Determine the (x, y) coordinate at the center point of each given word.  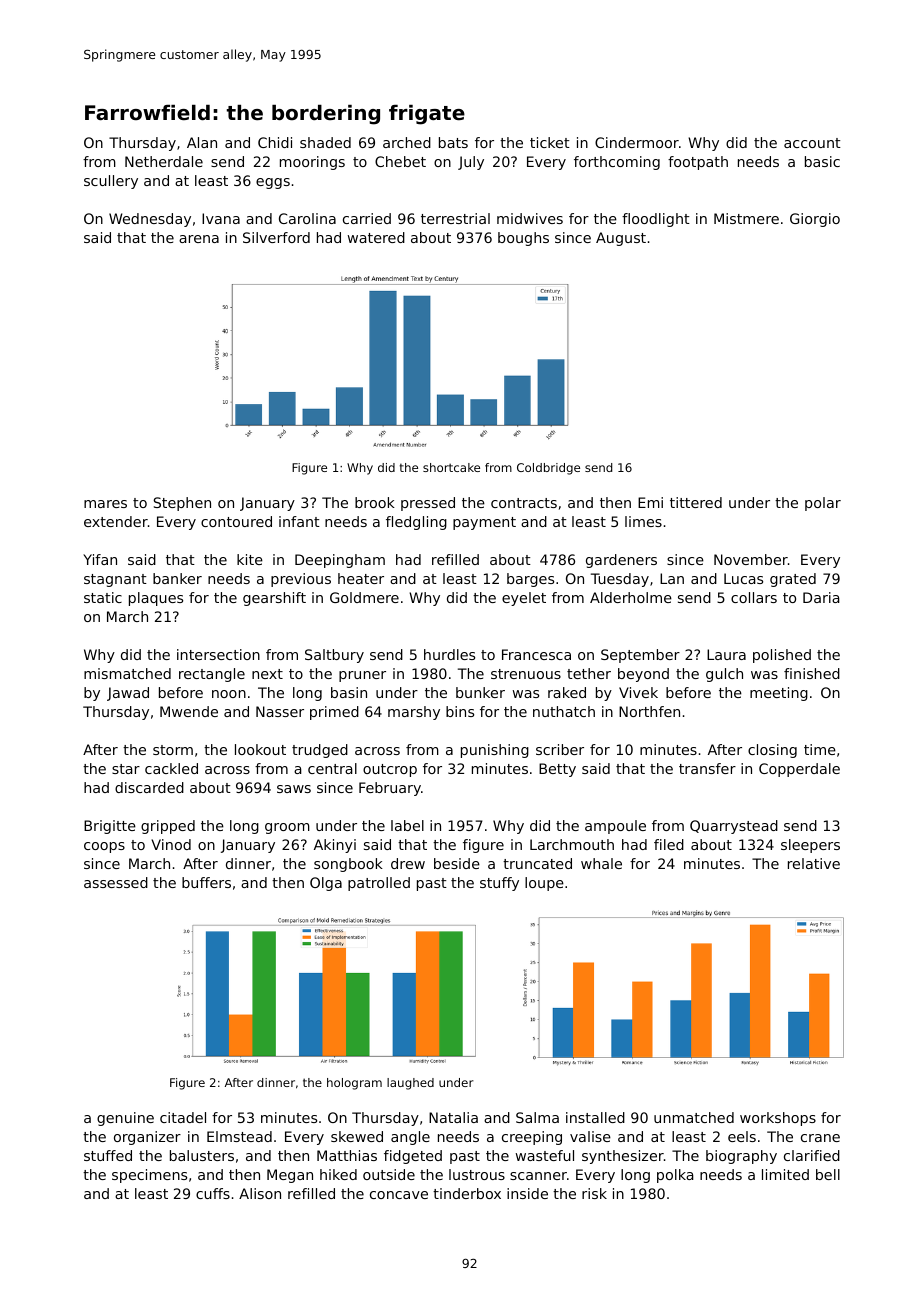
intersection (218, 654)
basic (822, 161)
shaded (325, 142)
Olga (326, 884)
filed (669, 844)
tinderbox (467, 1193)
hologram (354, 1084)
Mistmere (746, 218)
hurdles (449, 654)
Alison (260, 1193)
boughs (523, 239)
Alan (202, 142)
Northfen (649, 711)
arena (199, 239)
